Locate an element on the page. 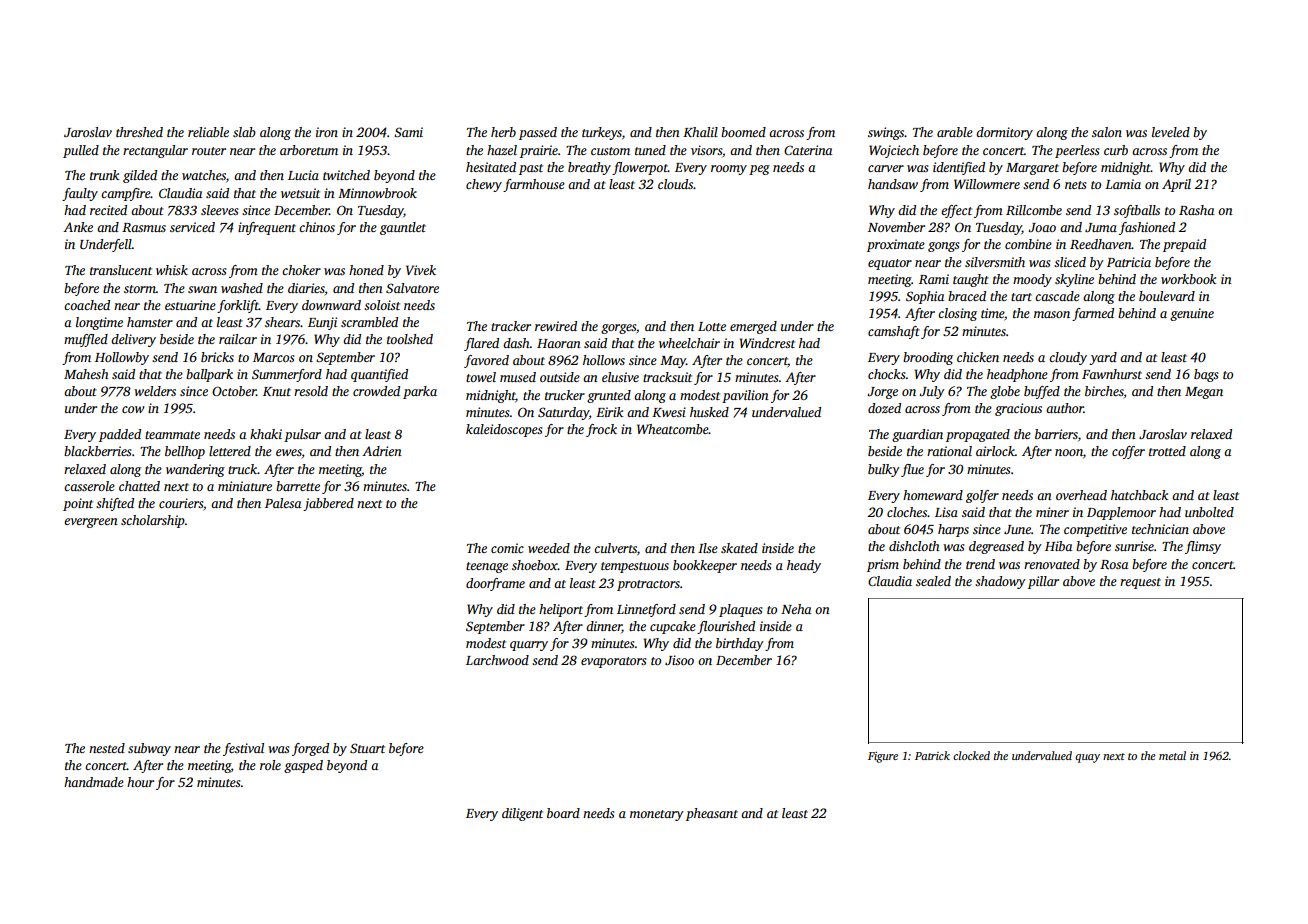  homeward is located at coordinates (933, 495).
